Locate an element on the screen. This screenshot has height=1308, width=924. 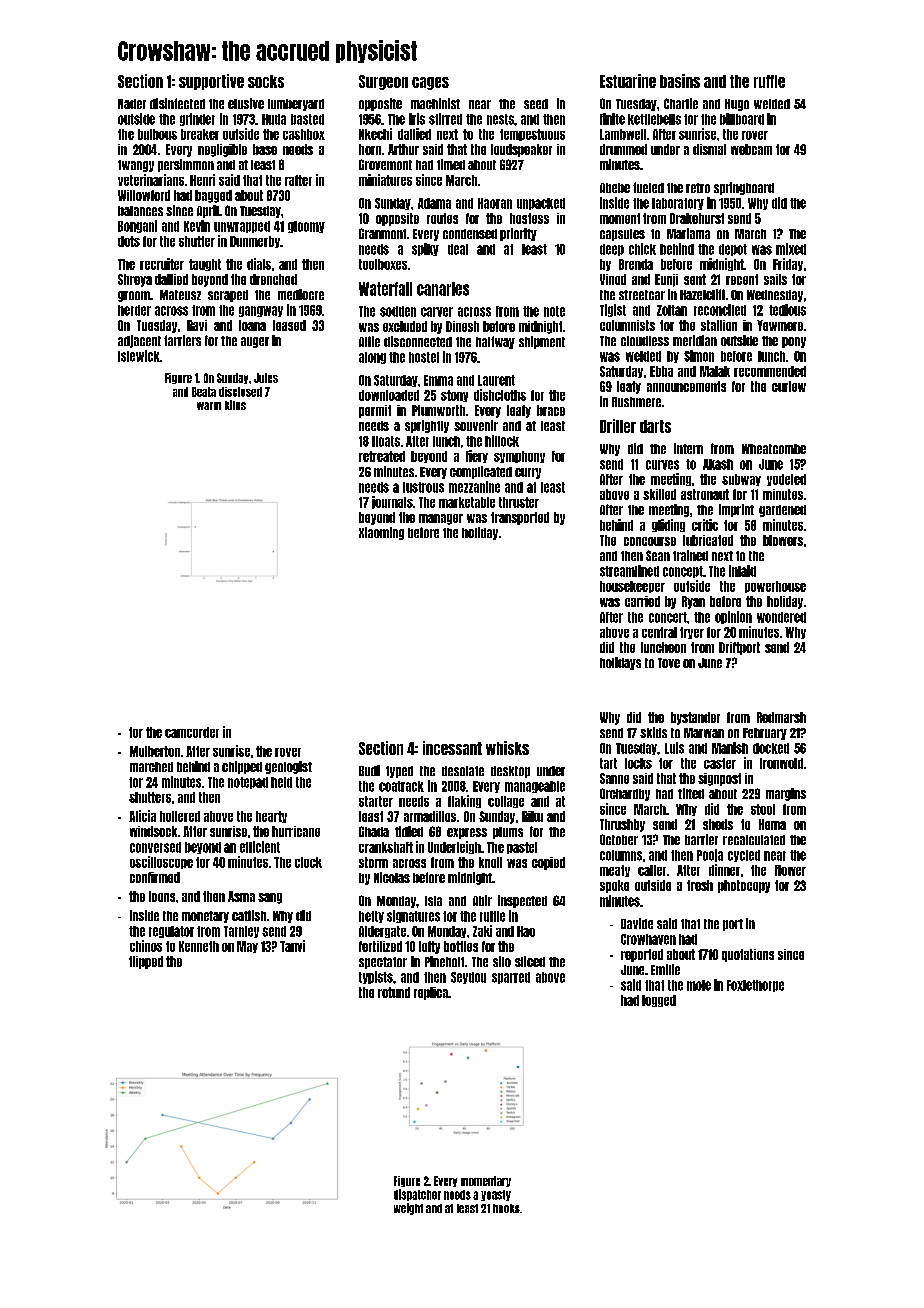
Tanvi is located at coordinates (292, 946).
